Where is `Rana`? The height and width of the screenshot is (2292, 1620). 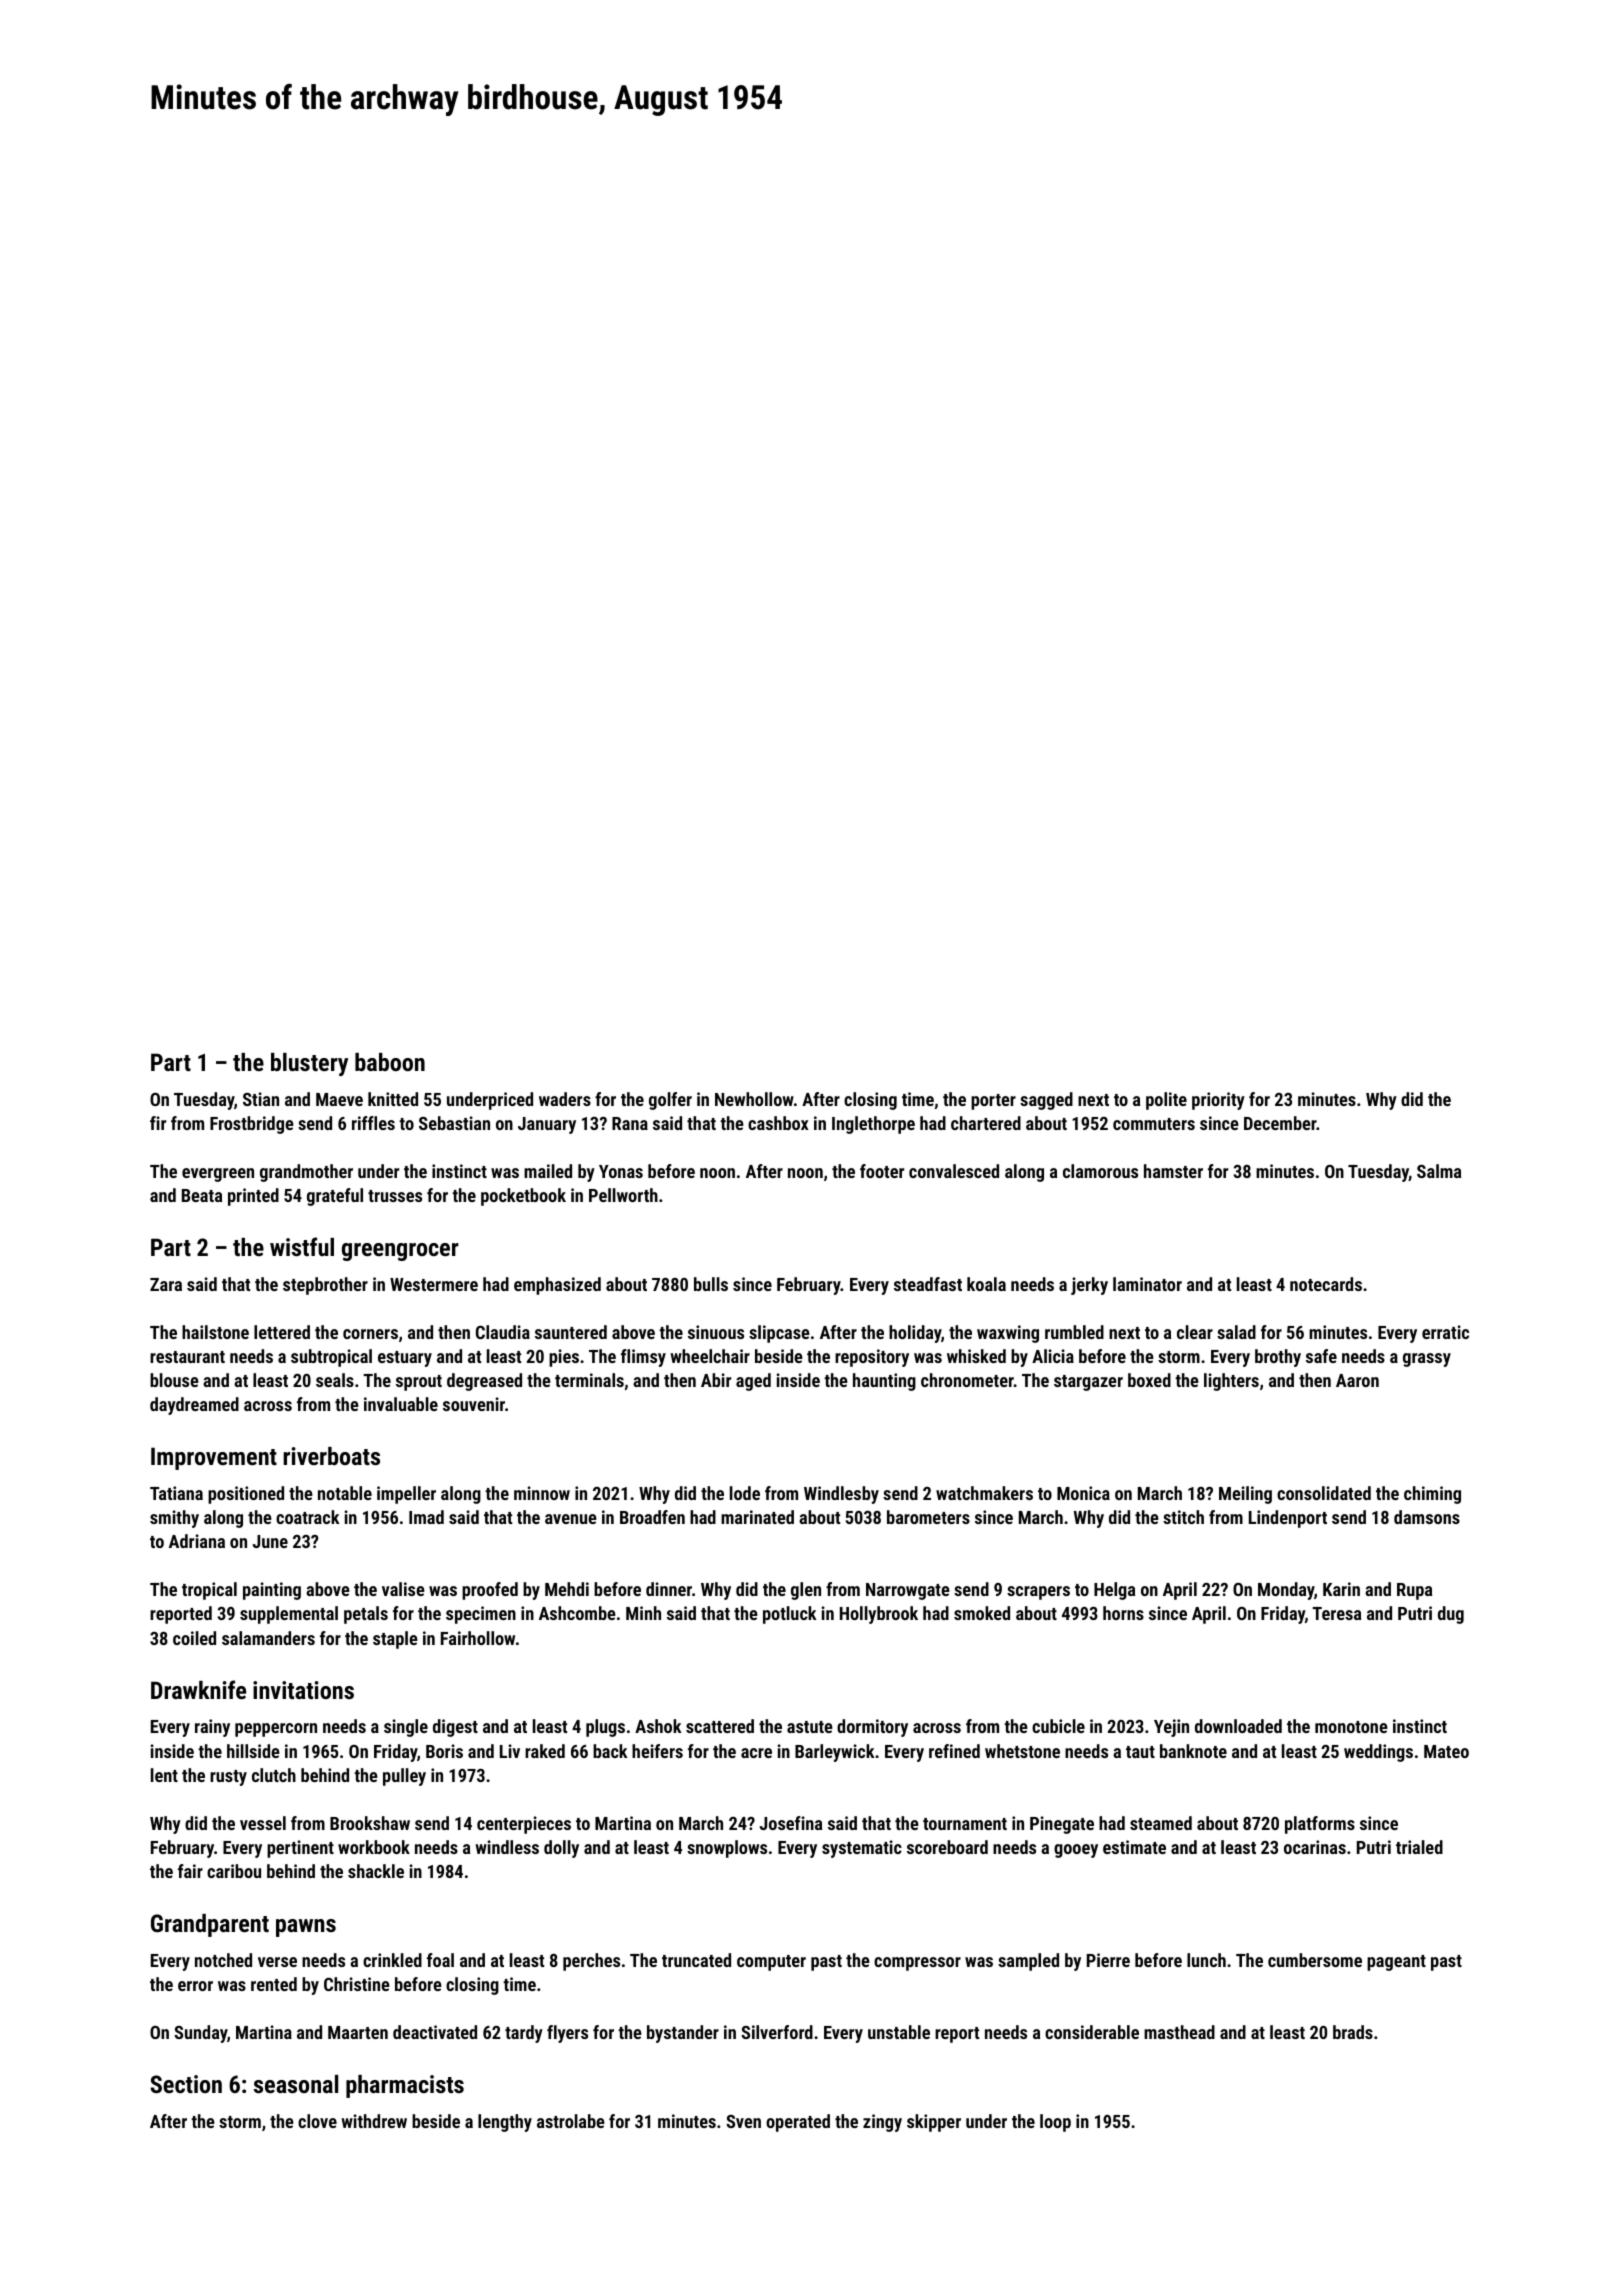
Rana is located at coordinates (630, 1123).
